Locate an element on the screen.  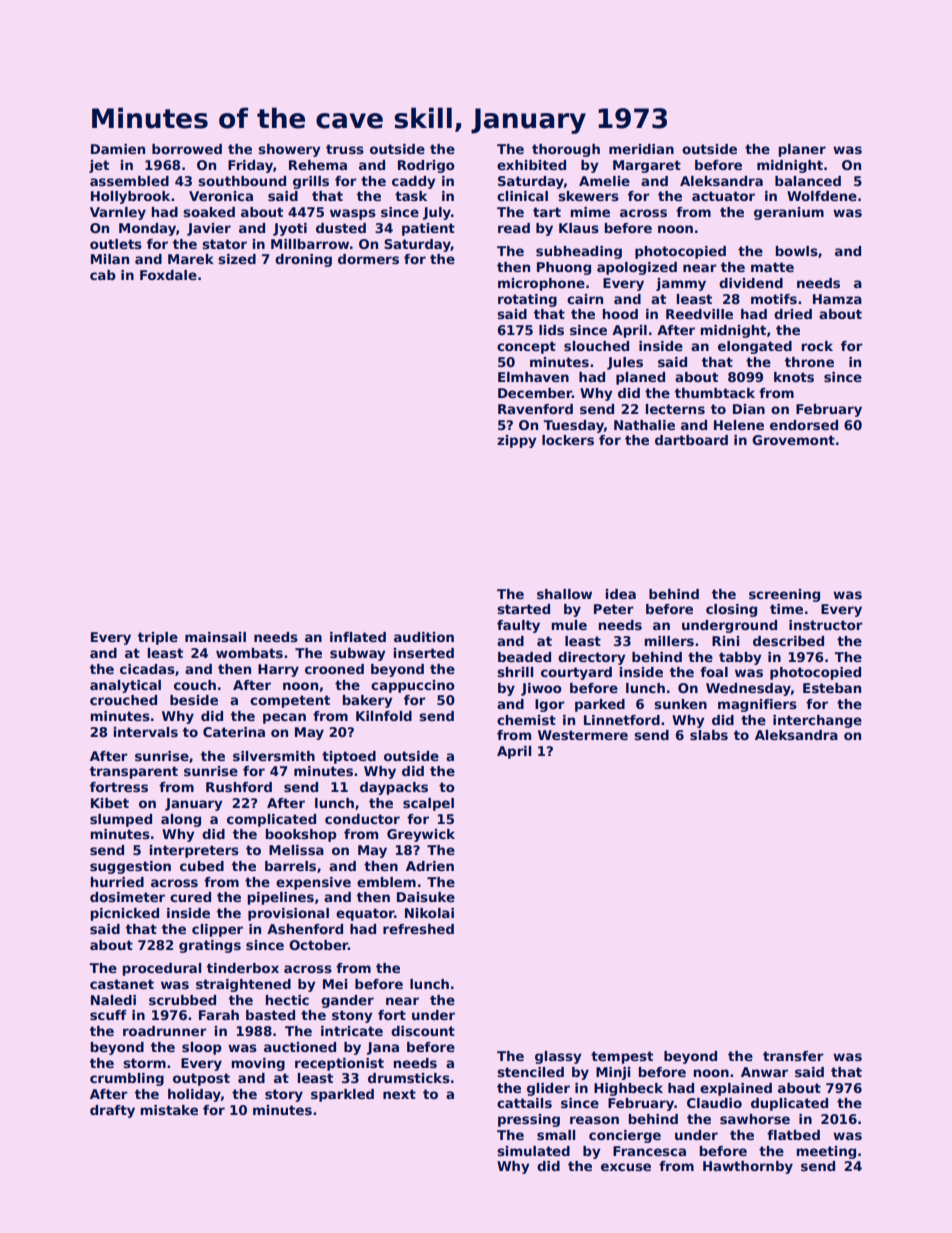
next is located at coordinates (399, 1094).
